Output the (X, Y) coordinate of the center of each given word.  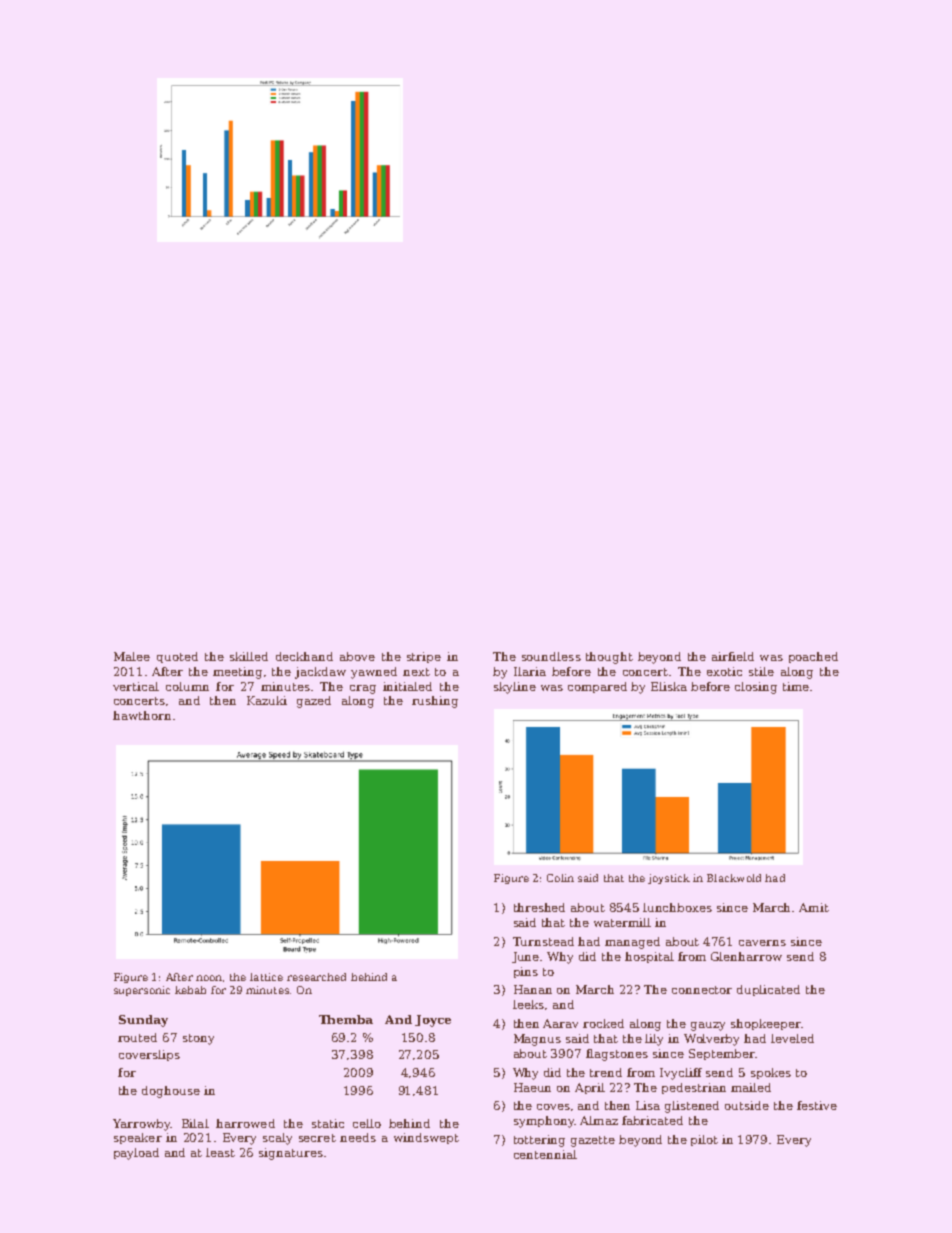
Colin (560, 878)
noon (209, 978)
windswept (426, 1138)
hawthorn (142, 715)
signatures (291, 1154)
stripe (424, 657)
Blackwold (734, 878)
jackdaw (320, 673)
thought (609, 658)
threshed (539, 907)
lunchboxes (677, 907)
